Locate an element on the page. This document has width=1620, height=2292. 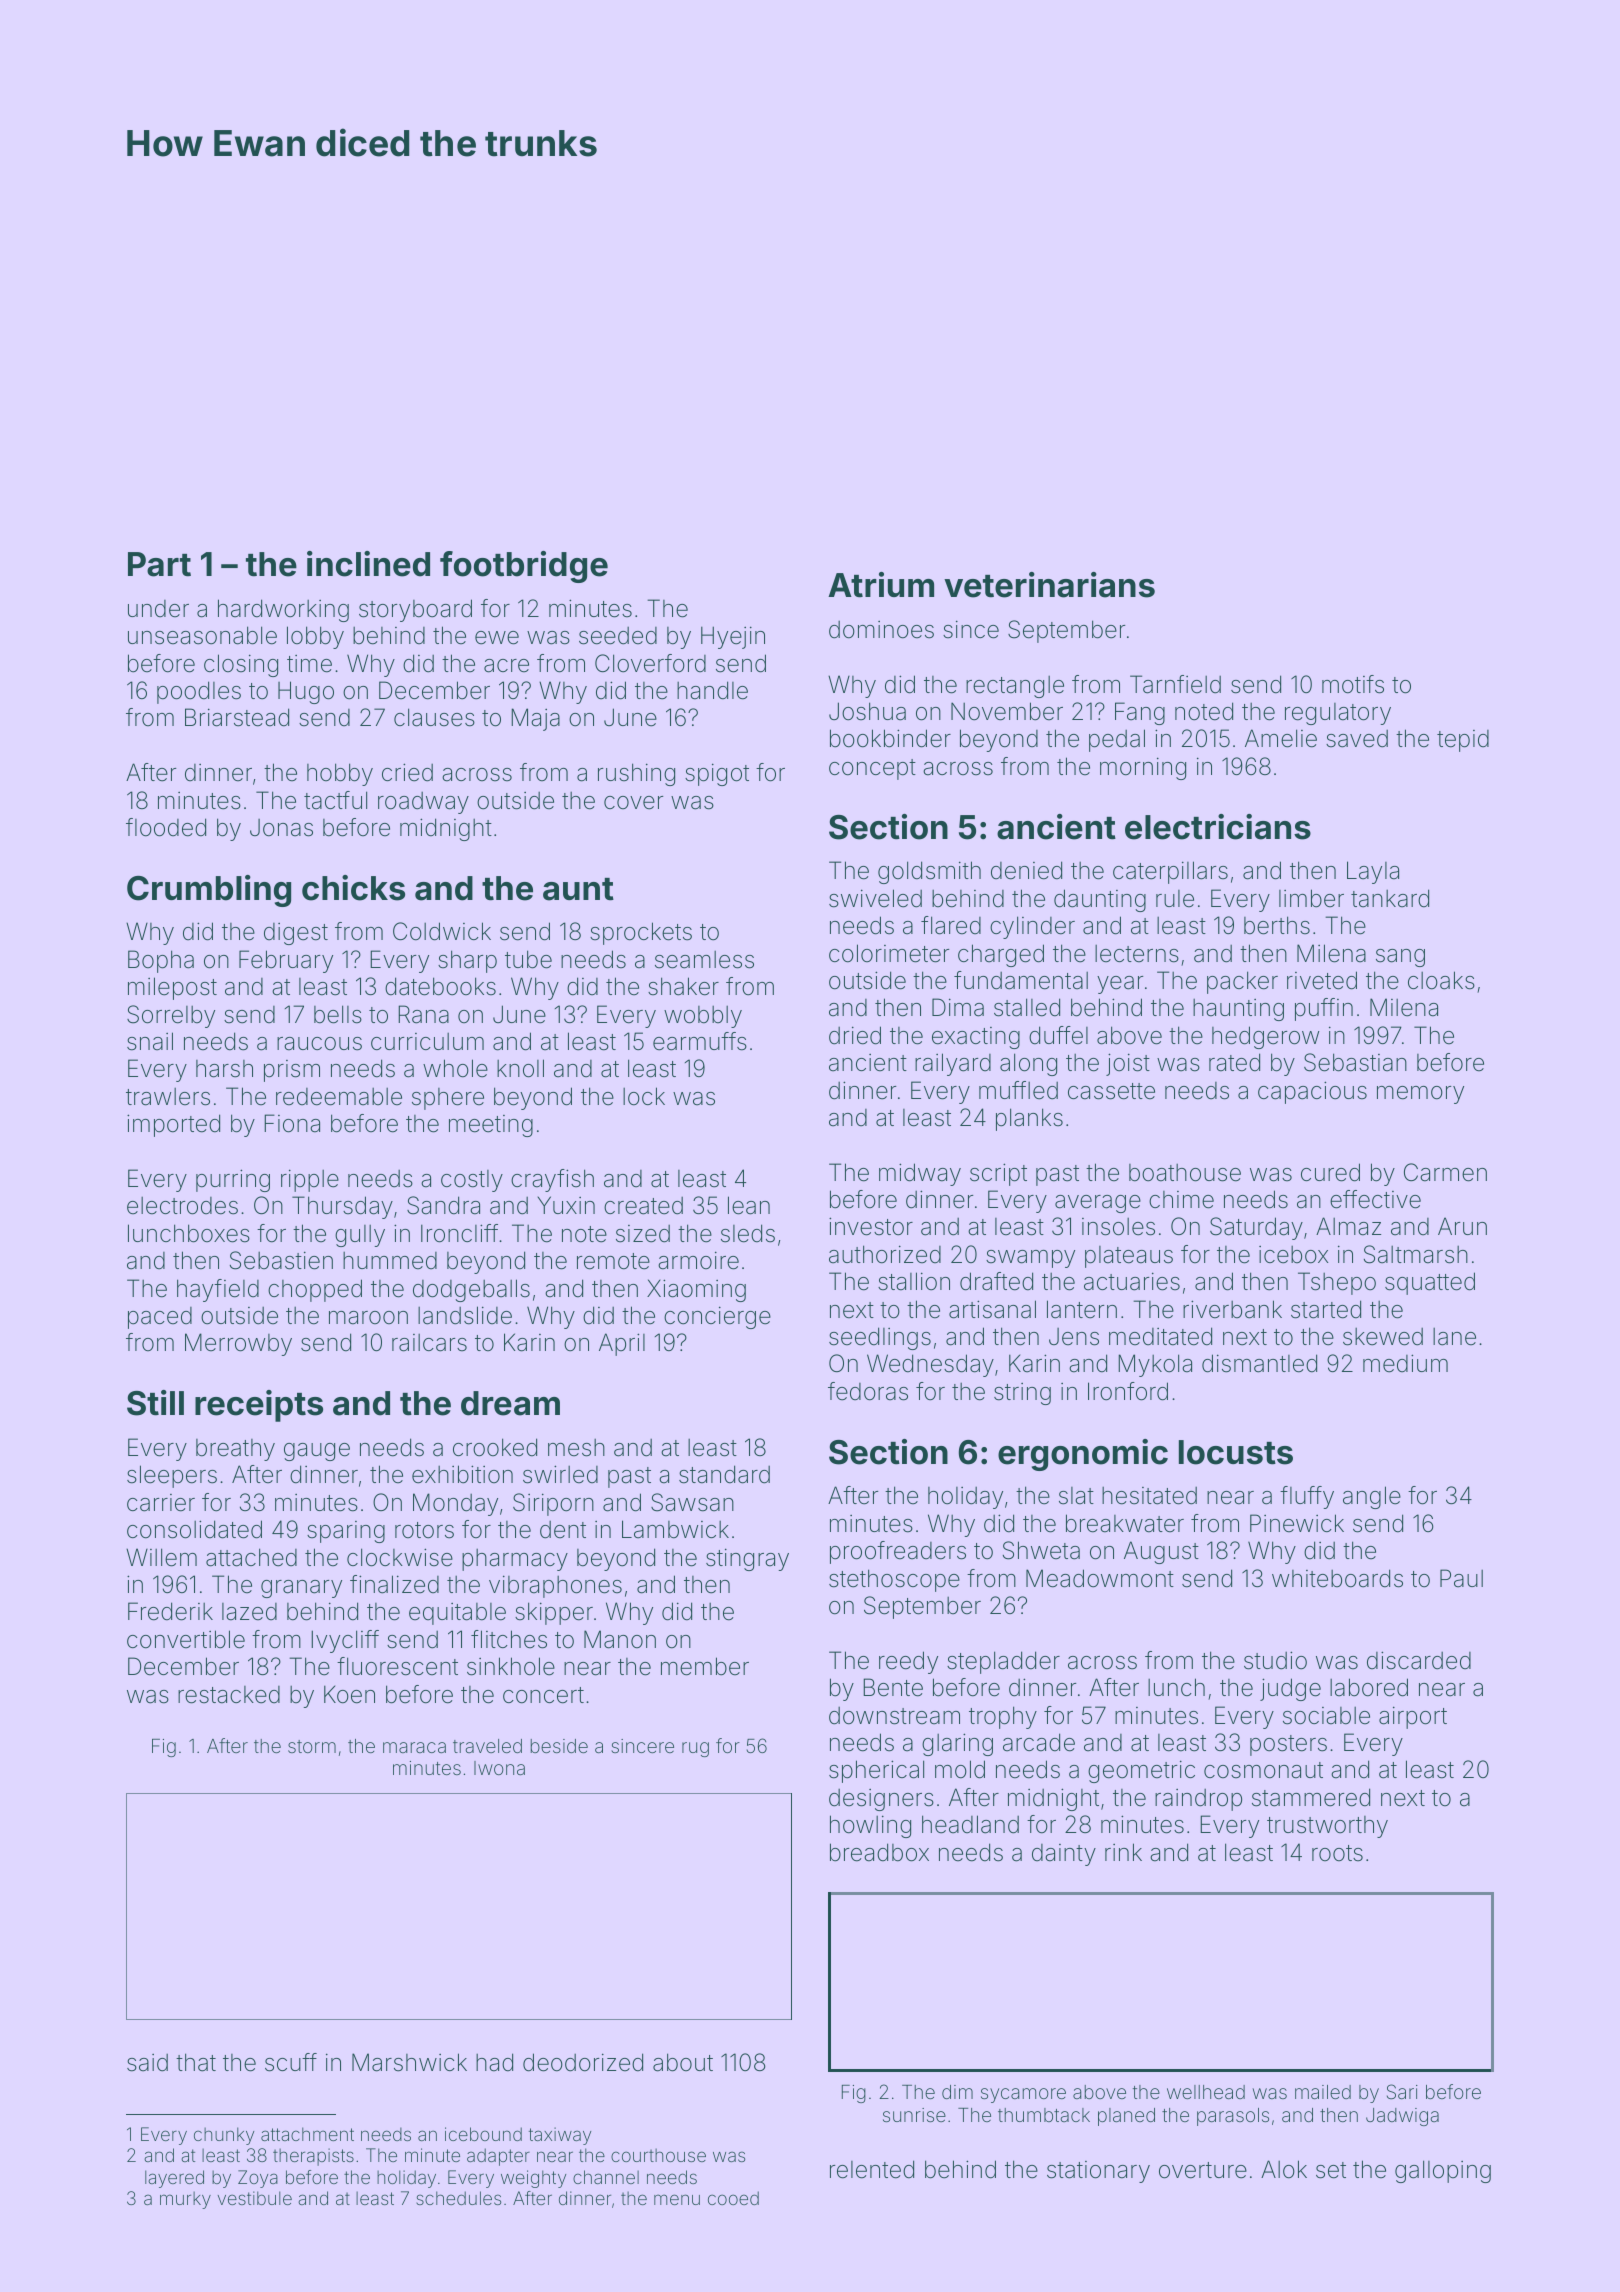
railyard is located at coordinates (953, 1064).
